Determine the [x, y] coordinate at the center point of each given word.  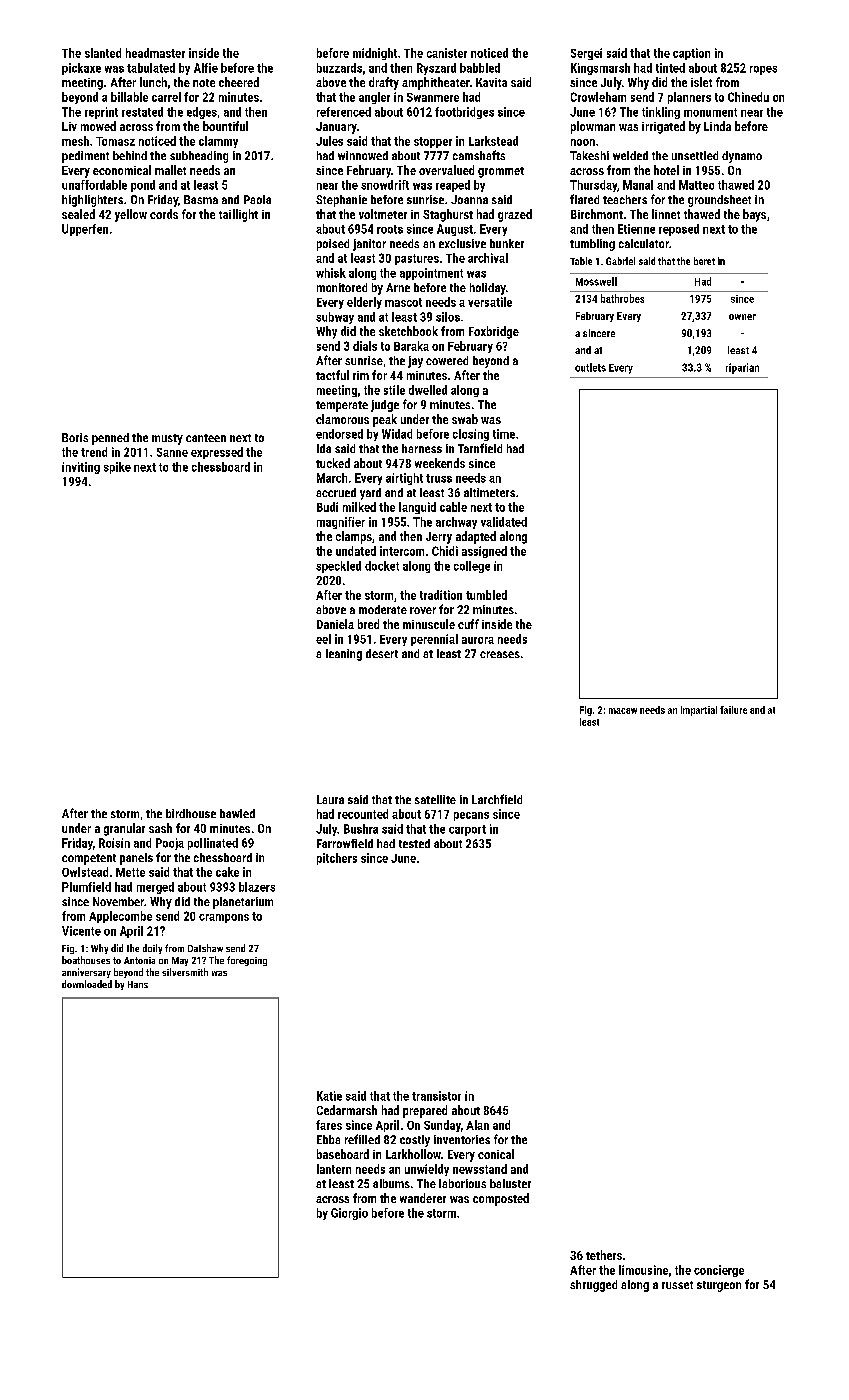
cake [227, 872]
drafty [384, 83]
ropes [763, 70]
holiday [488, 289]
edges [202, 113]
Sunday [442, 1126]
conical [496, 1154]
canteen [206, 438]
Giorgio [349, 1214]
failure [733, 710]
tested [414, 843]
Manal [638, 185]
